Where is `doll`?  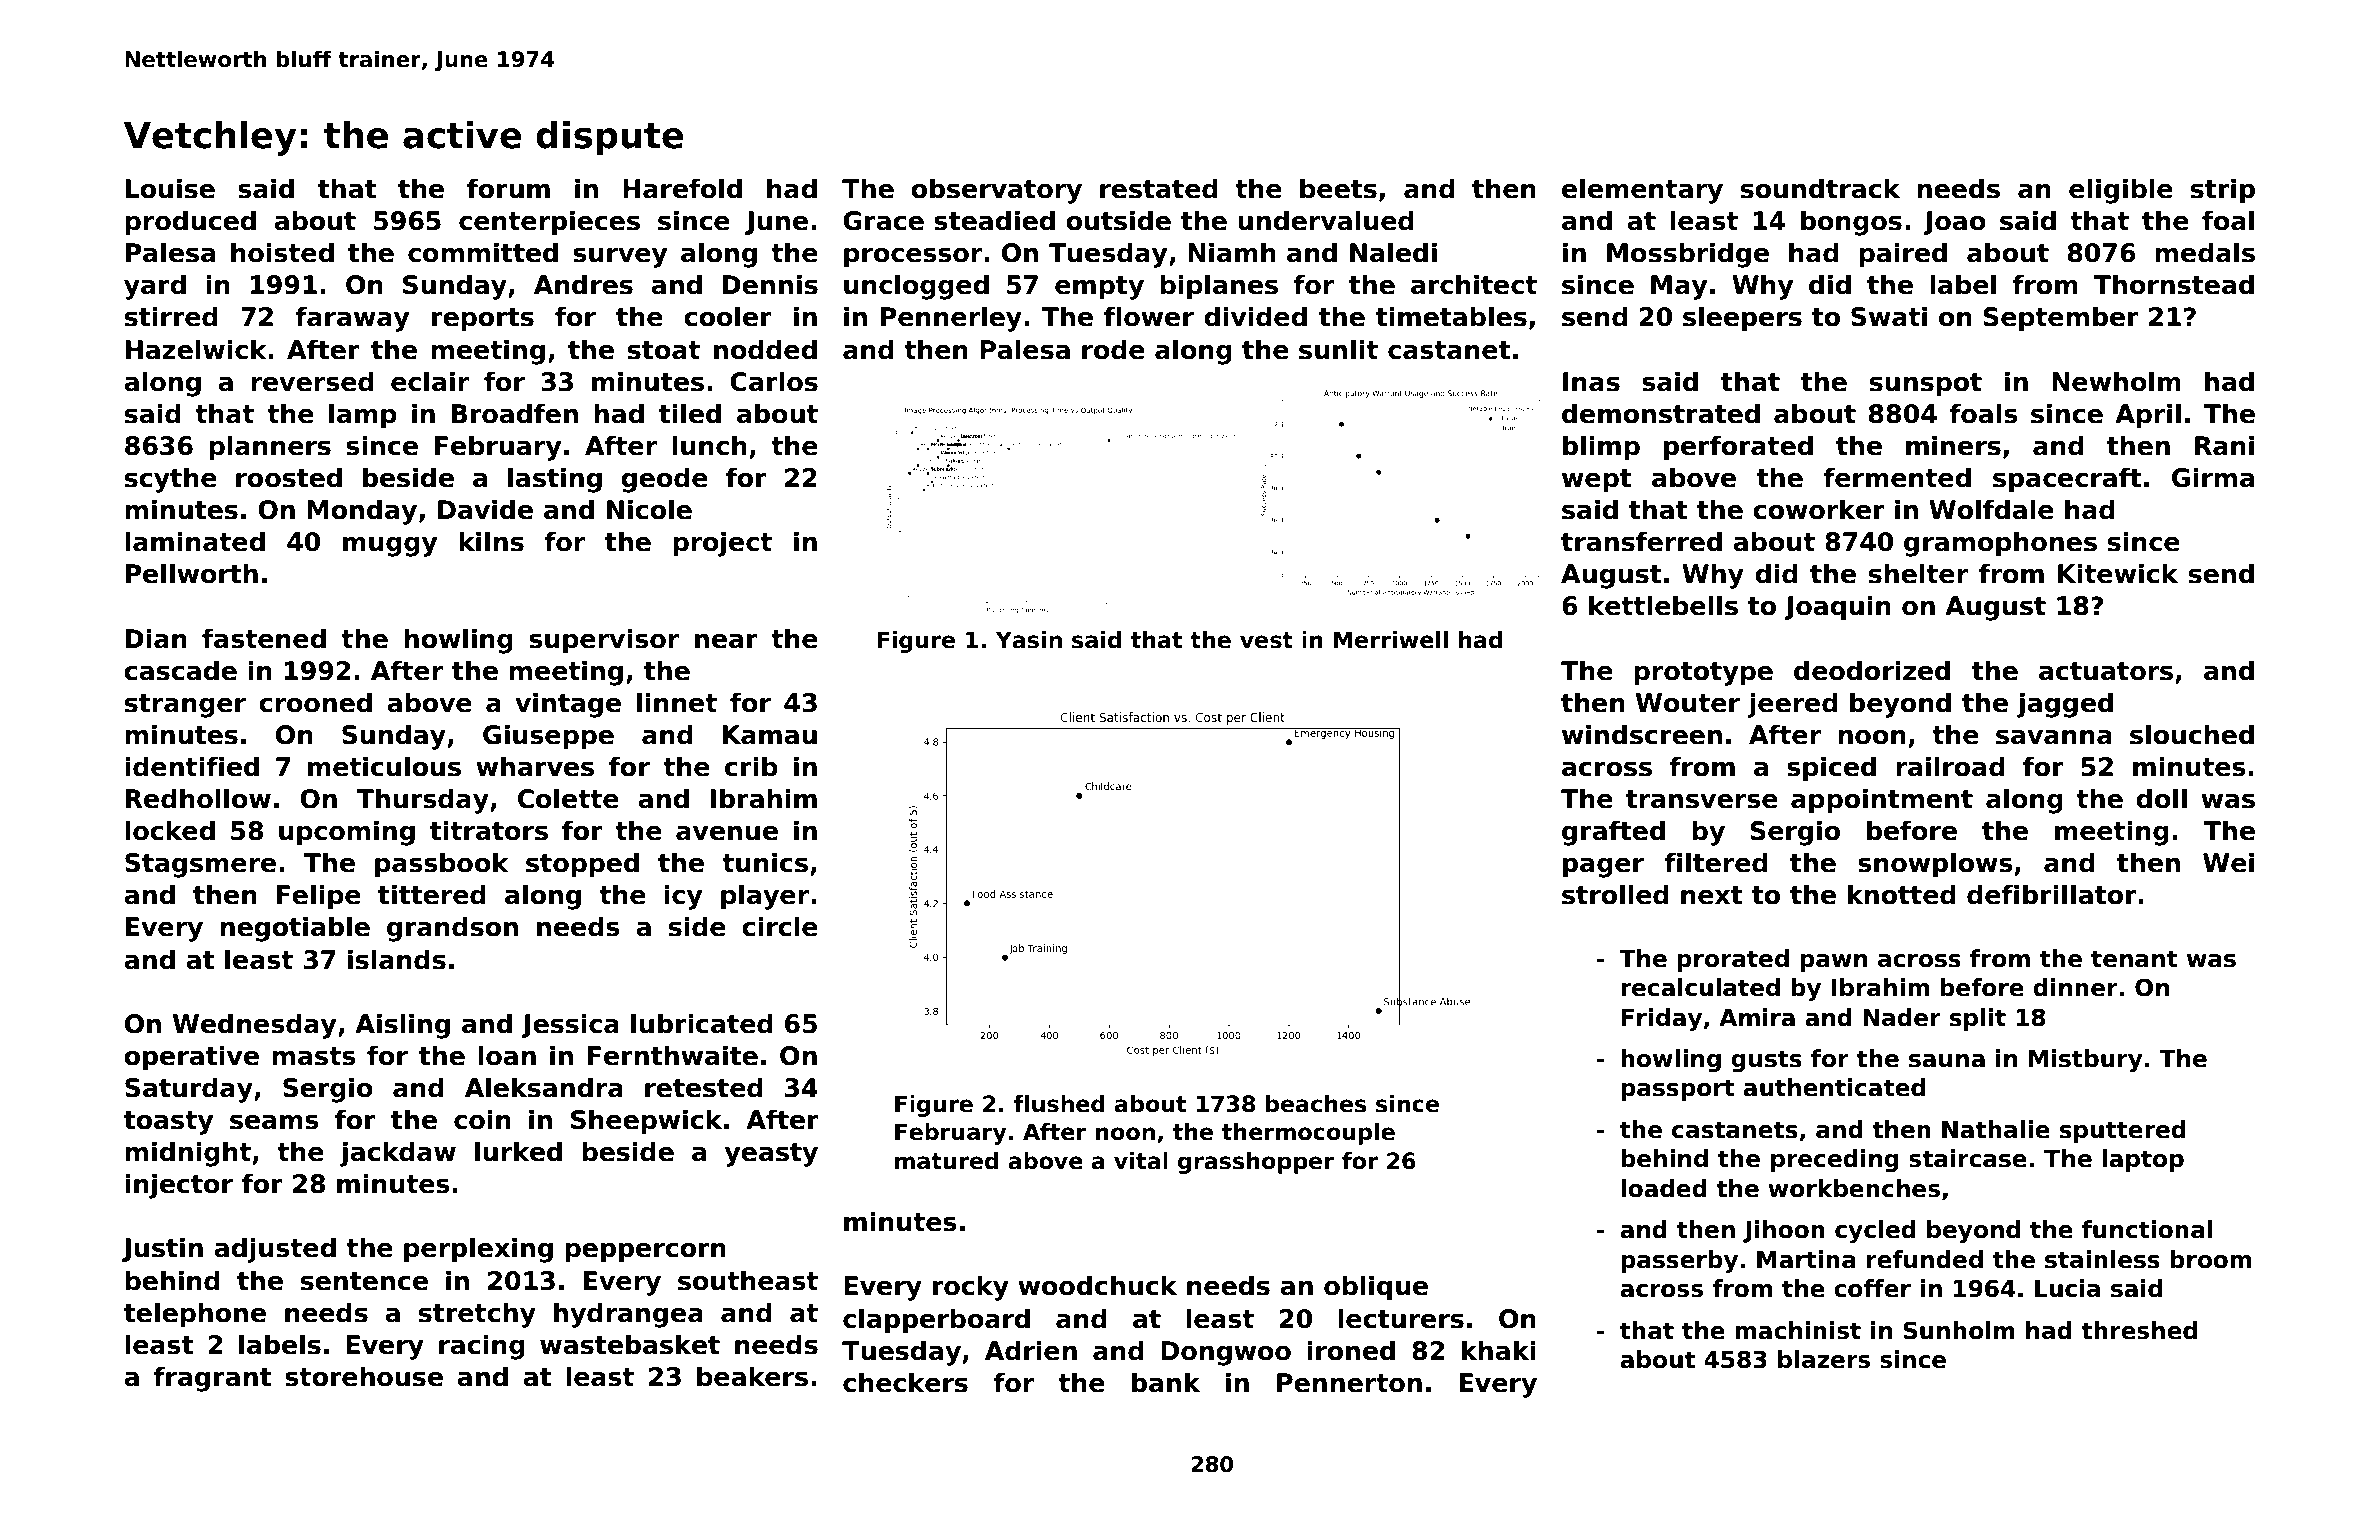
doll is located at coordinates (2161, 798).
